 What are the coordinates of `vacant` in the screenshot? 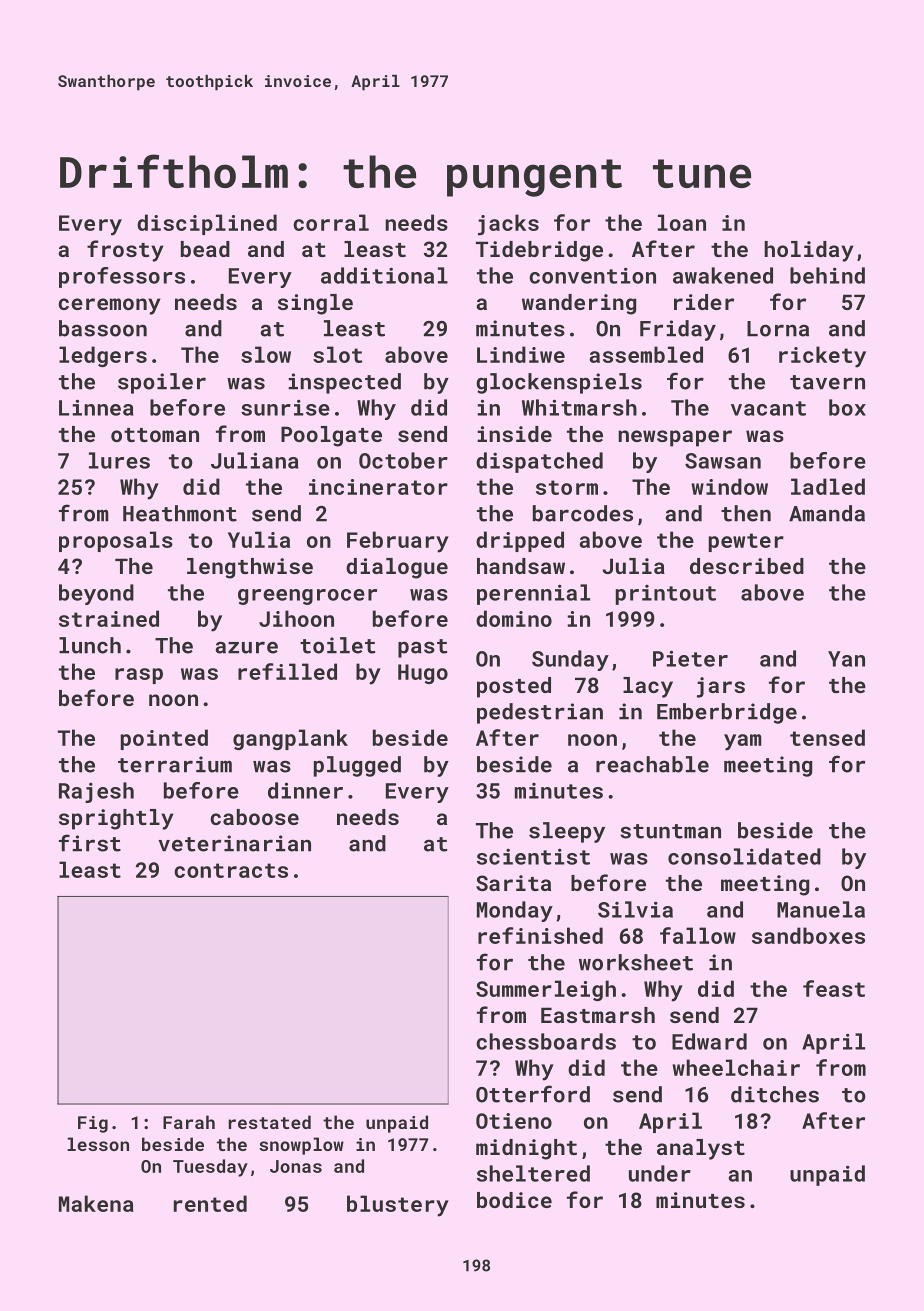 It's located at (768, 408).
